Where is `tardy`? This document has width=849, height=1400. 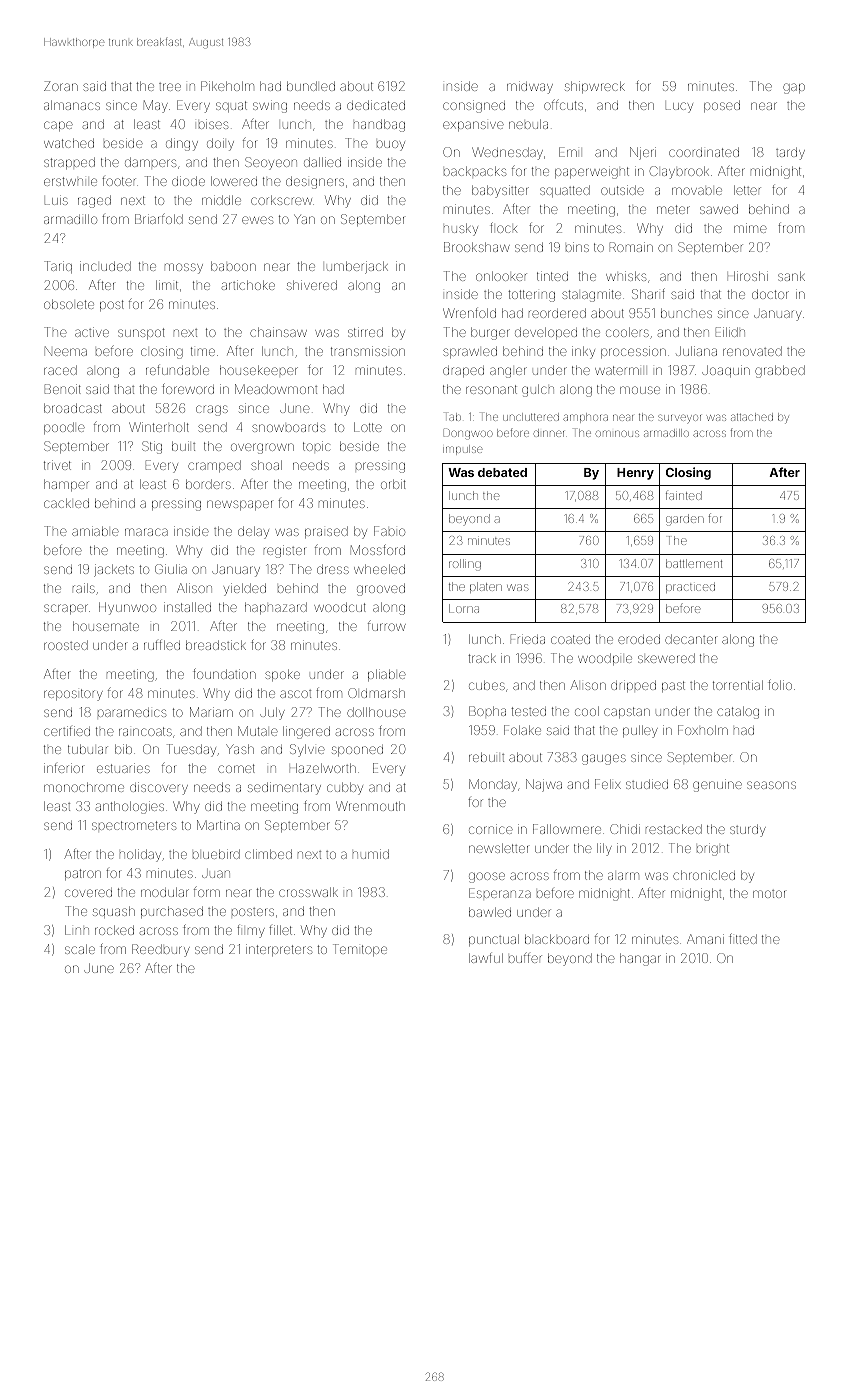
tardy is located at coordinates (790, 153).
